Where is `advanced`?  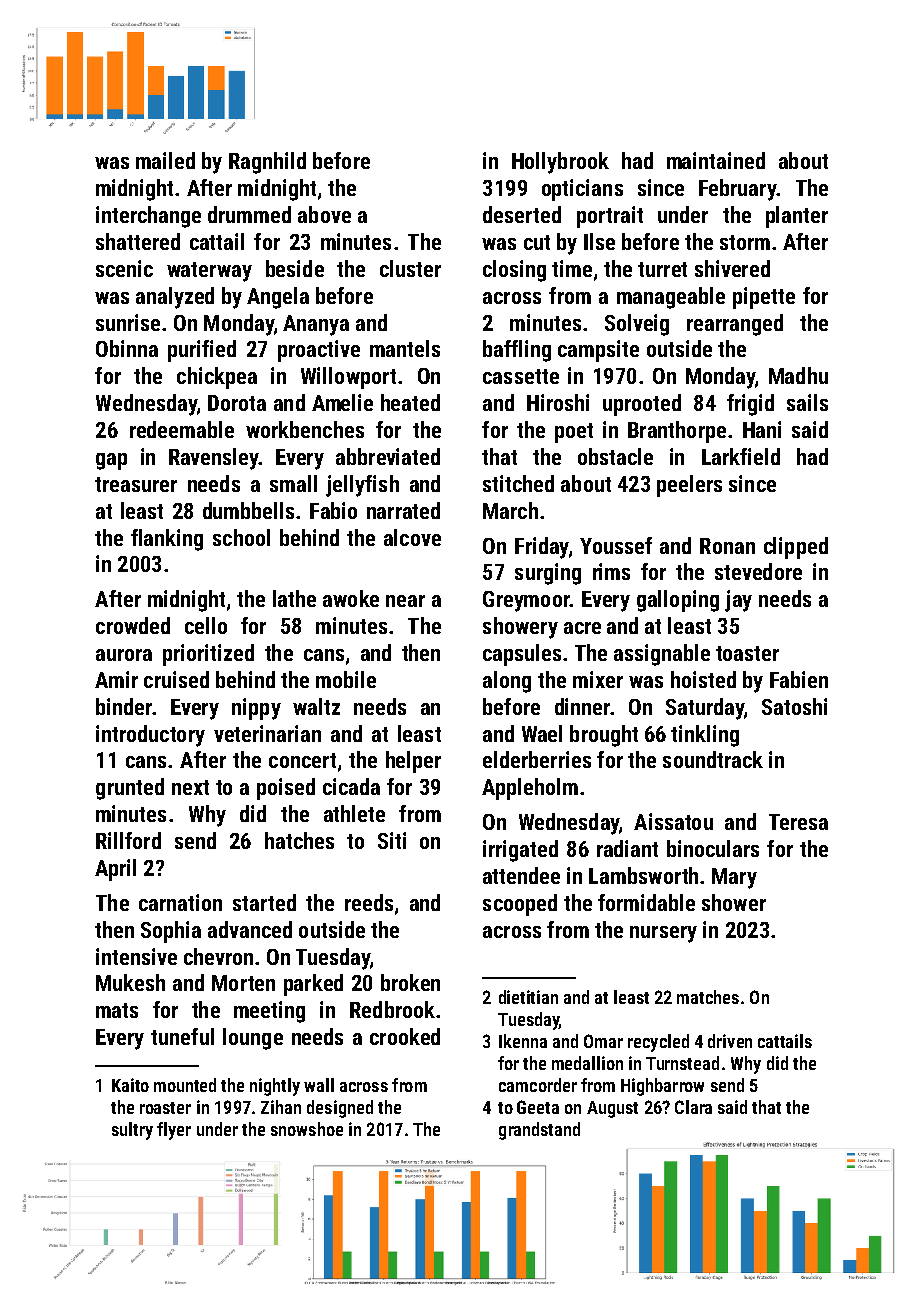 advanced is located at coordinates (250, 929).
